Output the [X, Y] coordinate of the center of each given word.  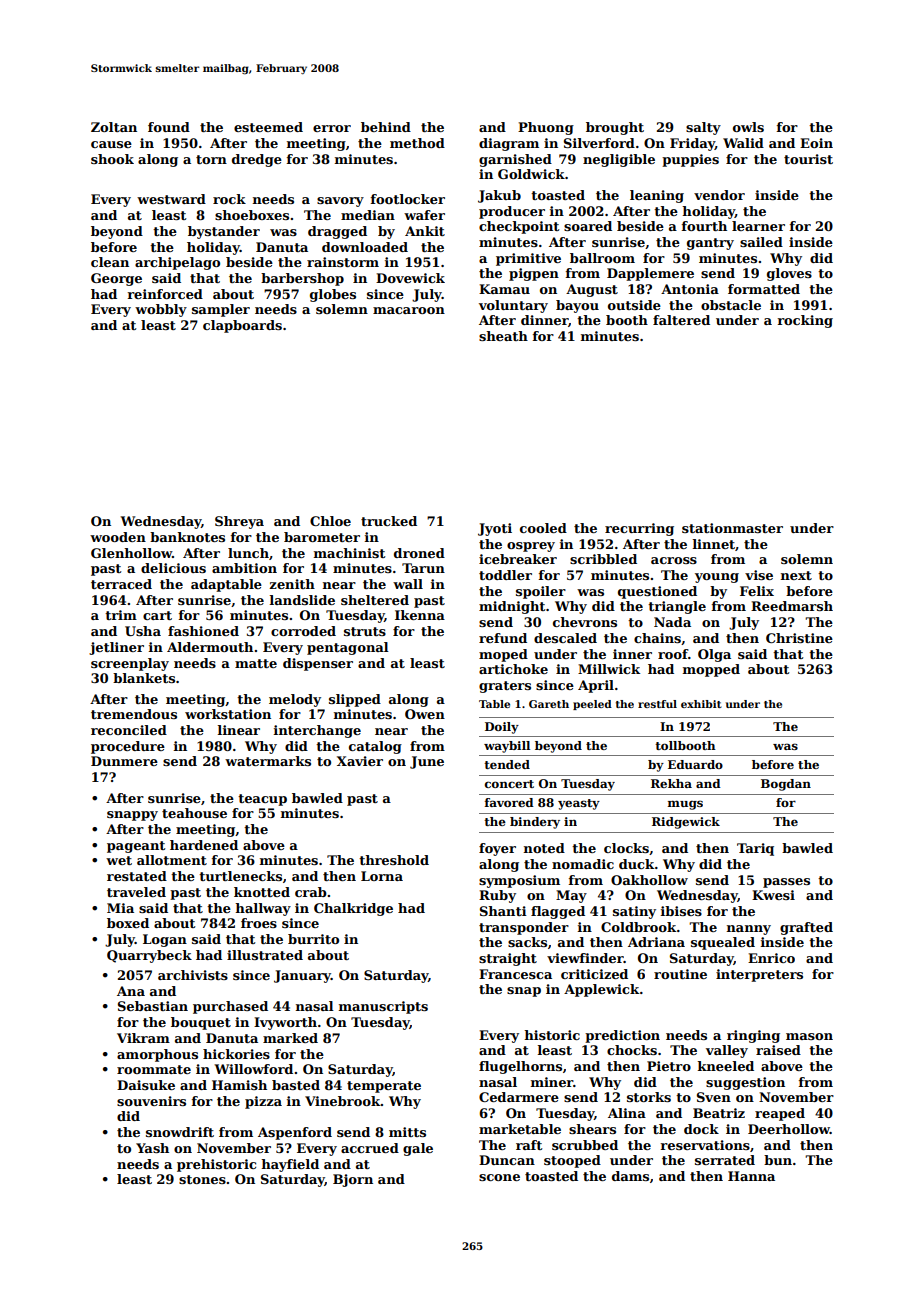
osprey [531, 547]
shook [112, 159]
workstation [228, 714]
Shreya [239, 522]
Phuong [546, 128]
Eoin [816, 143]
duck [637, 864]
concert [509, 784]
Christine [799, 638]
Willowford [253, 1069]
